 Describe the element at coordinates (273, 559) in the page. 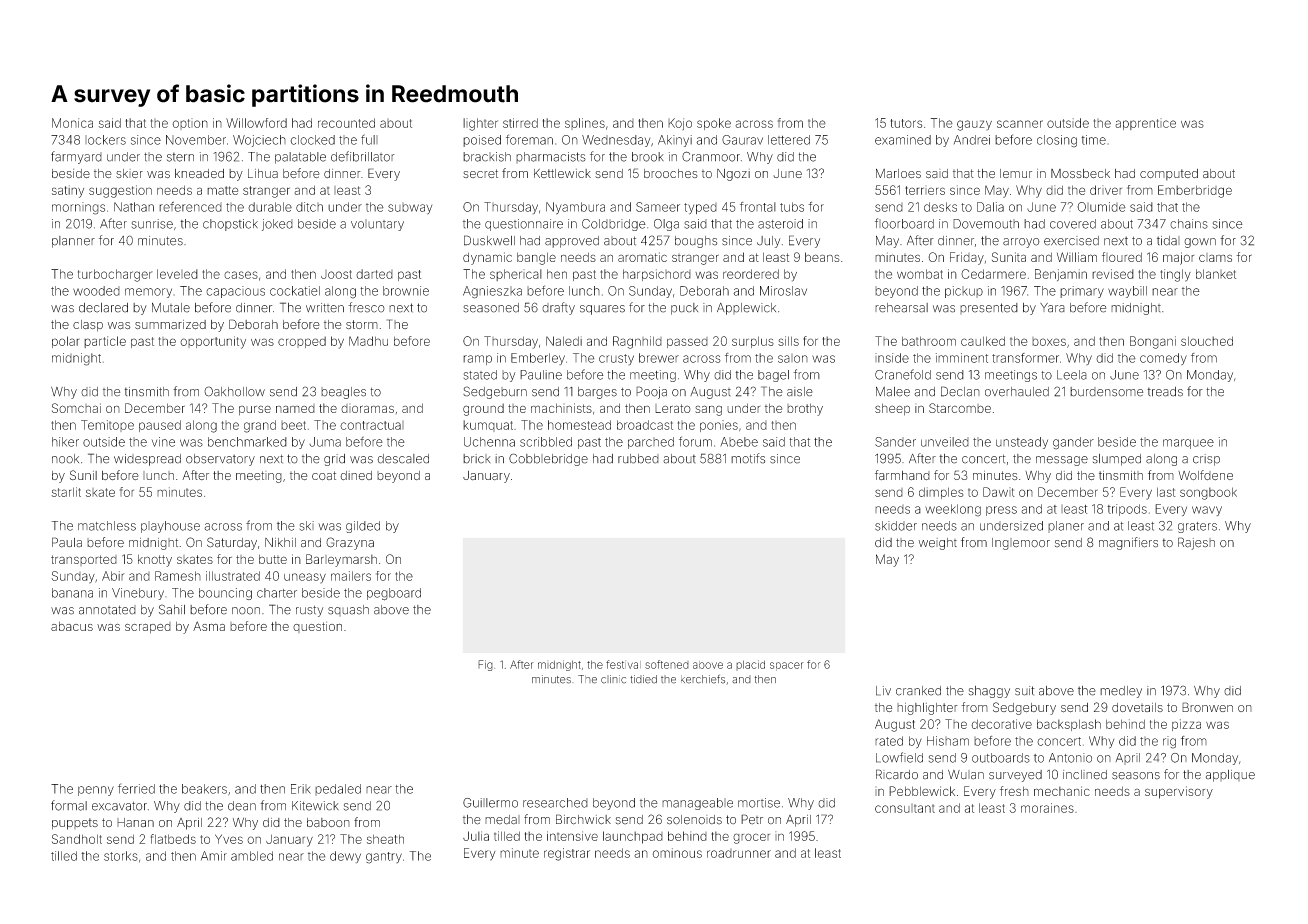

I see `butte` at that location.
